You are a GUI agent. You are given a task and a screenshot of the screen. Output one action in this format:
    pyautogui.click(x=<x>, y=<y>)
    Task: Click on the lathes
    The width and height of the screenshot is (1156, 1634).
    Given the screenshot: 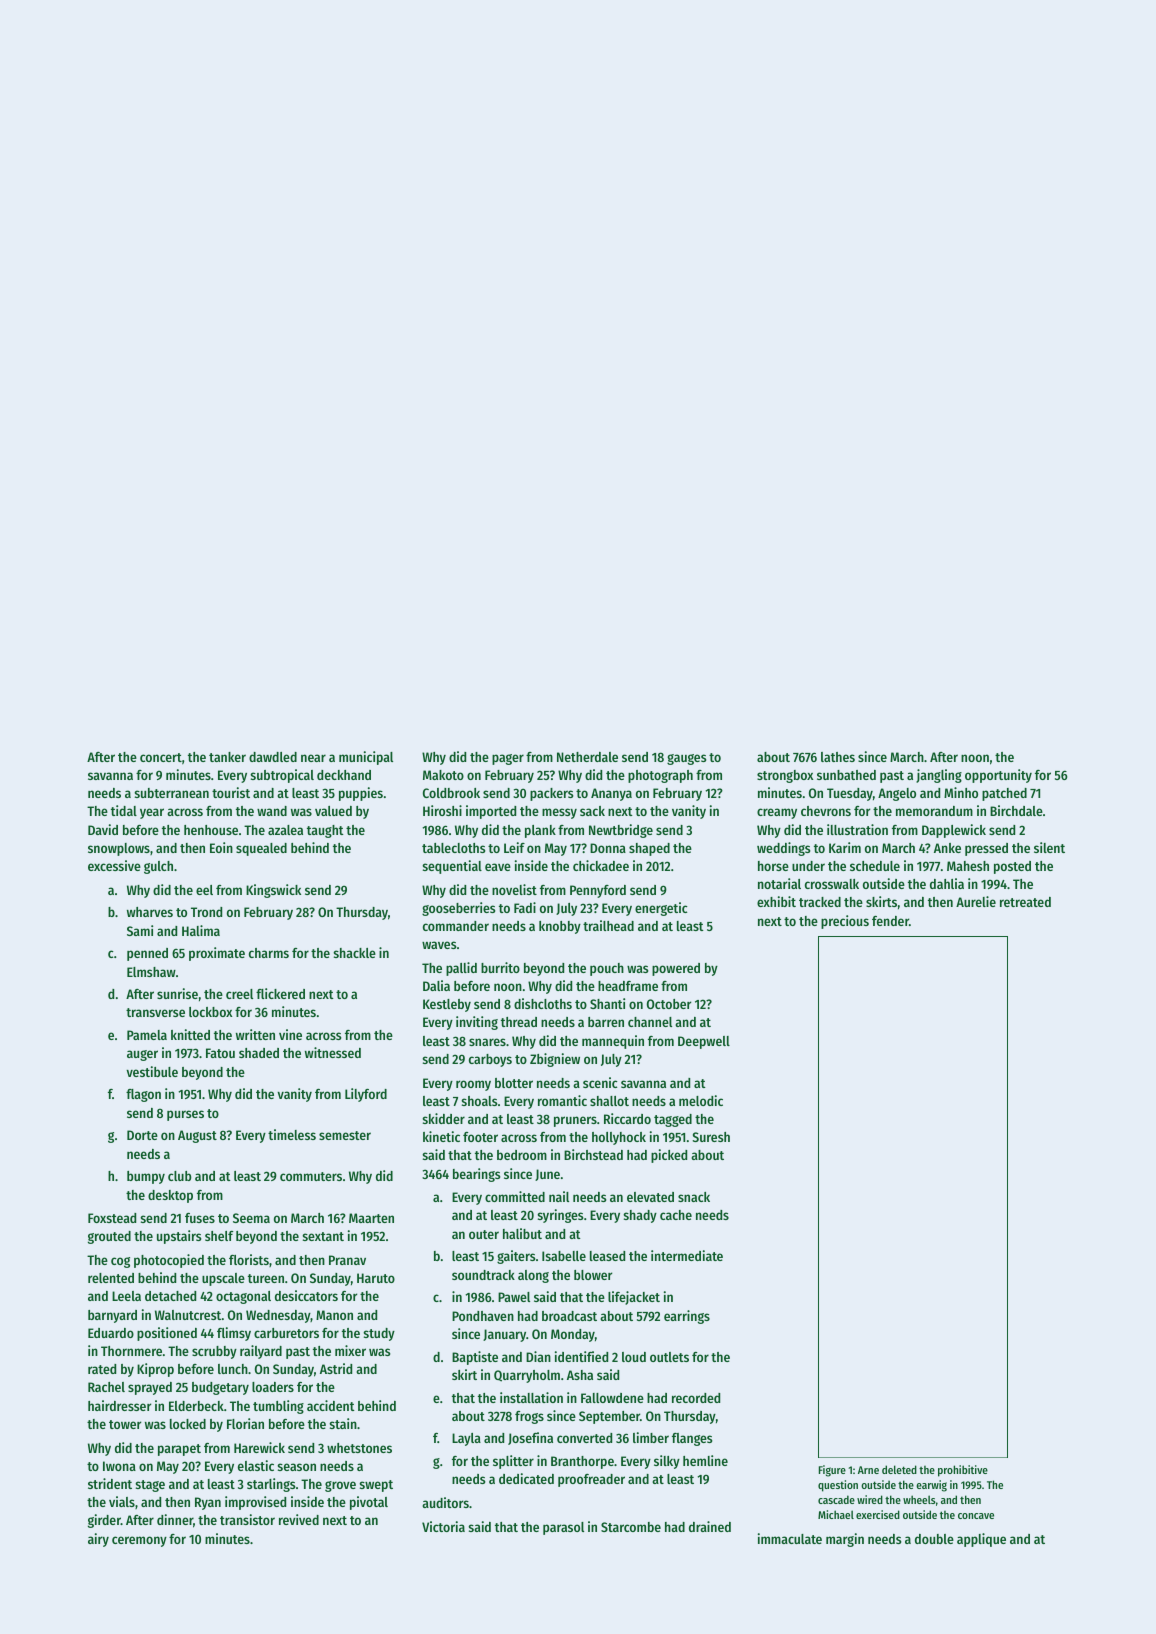 What is the action you would take?
    pyautogui.click(x=838, y=757)
